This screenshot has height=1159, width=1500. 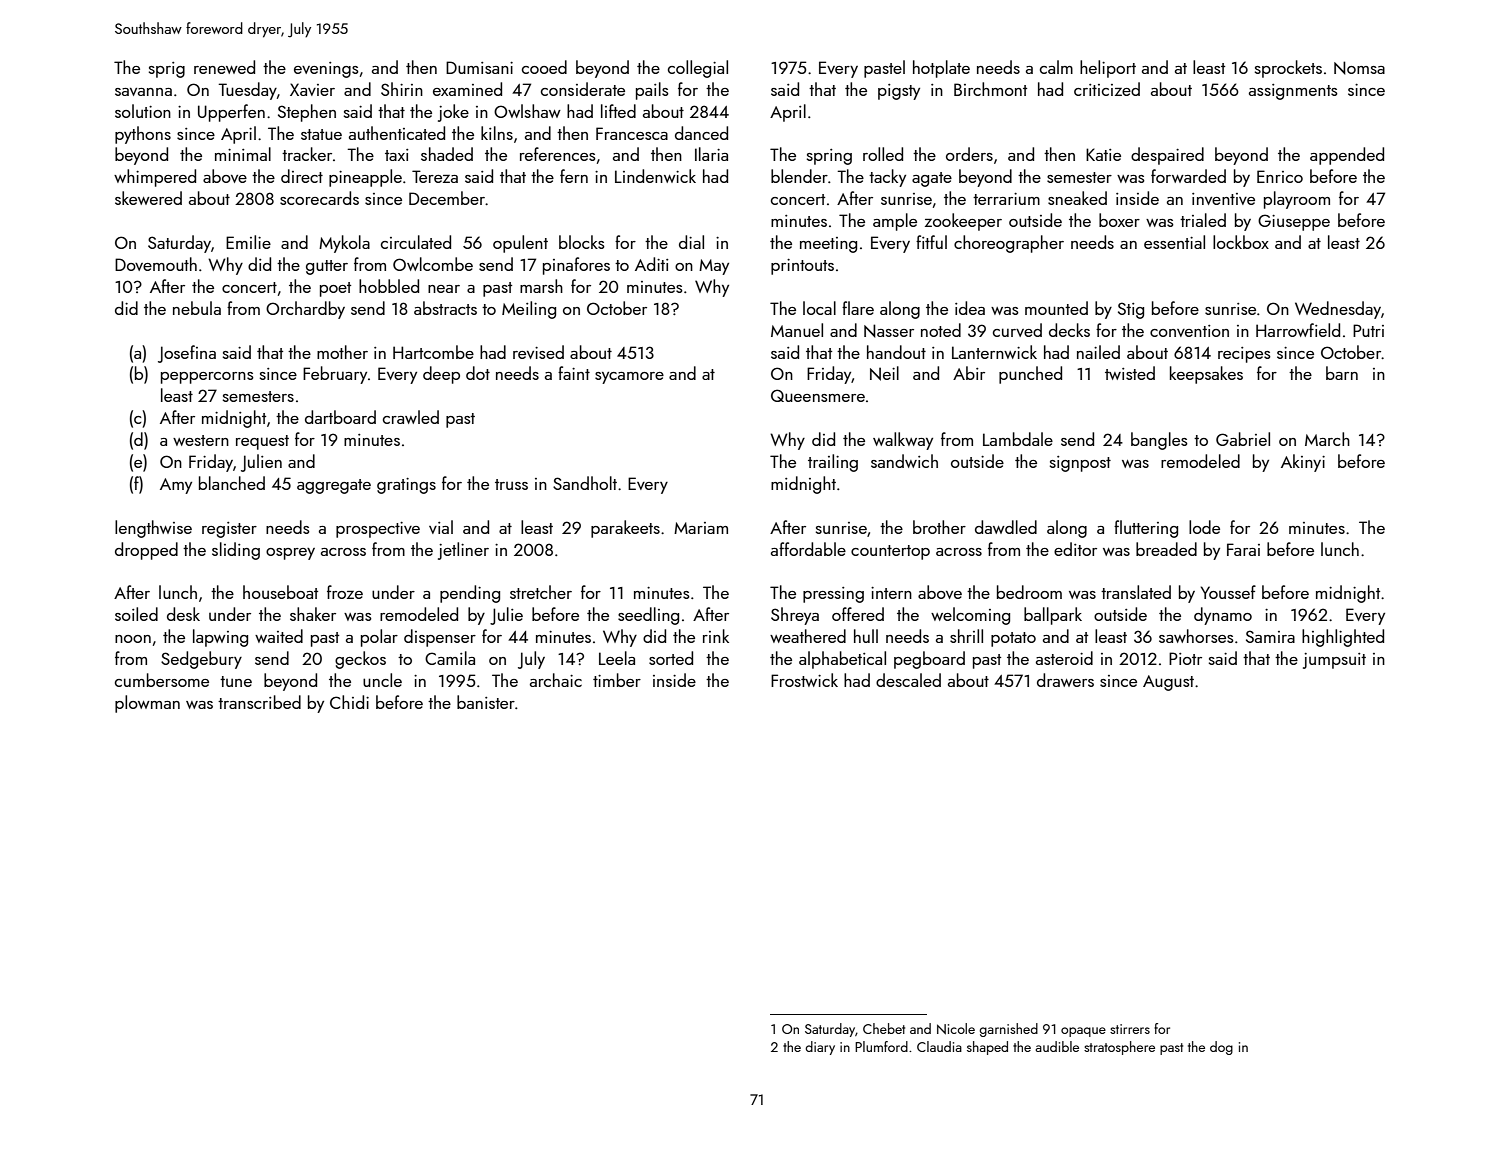 What do you see at coordinates (1056, 67) in the screenshot?
I see `calm` at bounding box center [1056, 67].
